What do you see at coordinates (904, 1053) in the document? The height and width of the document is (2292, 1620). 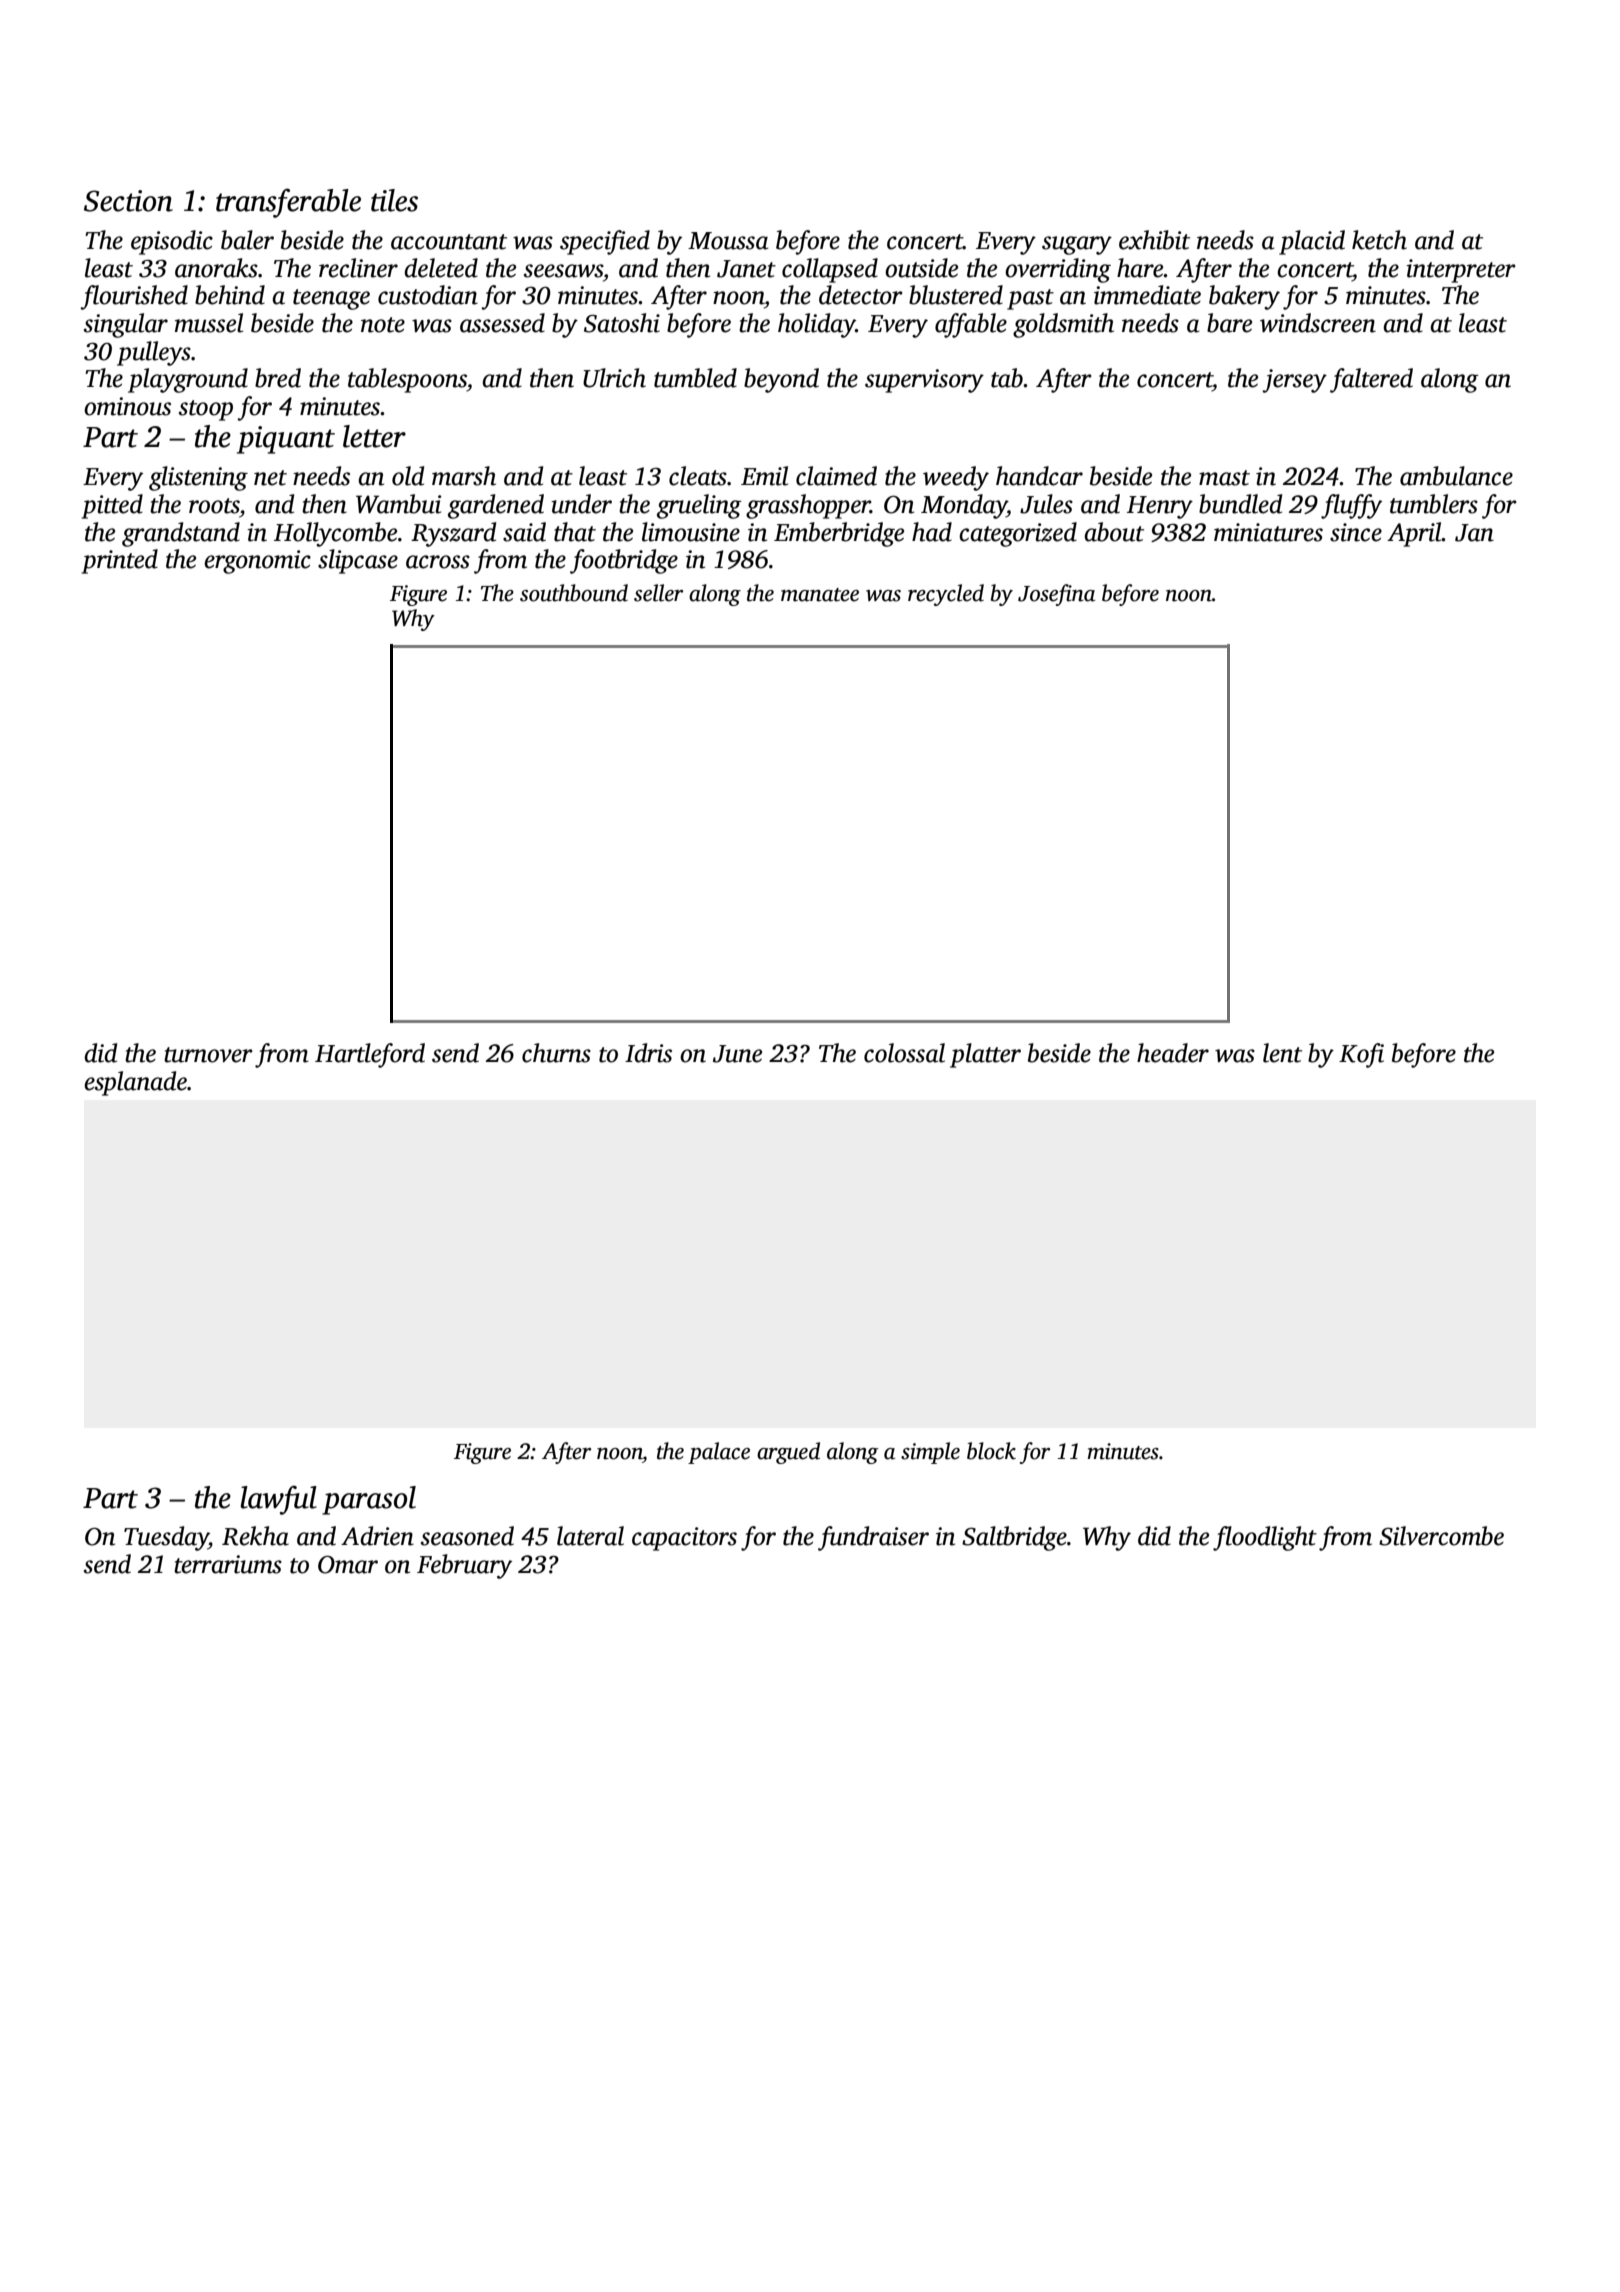 I see `colossal` at bounding box center [904, 1053].
